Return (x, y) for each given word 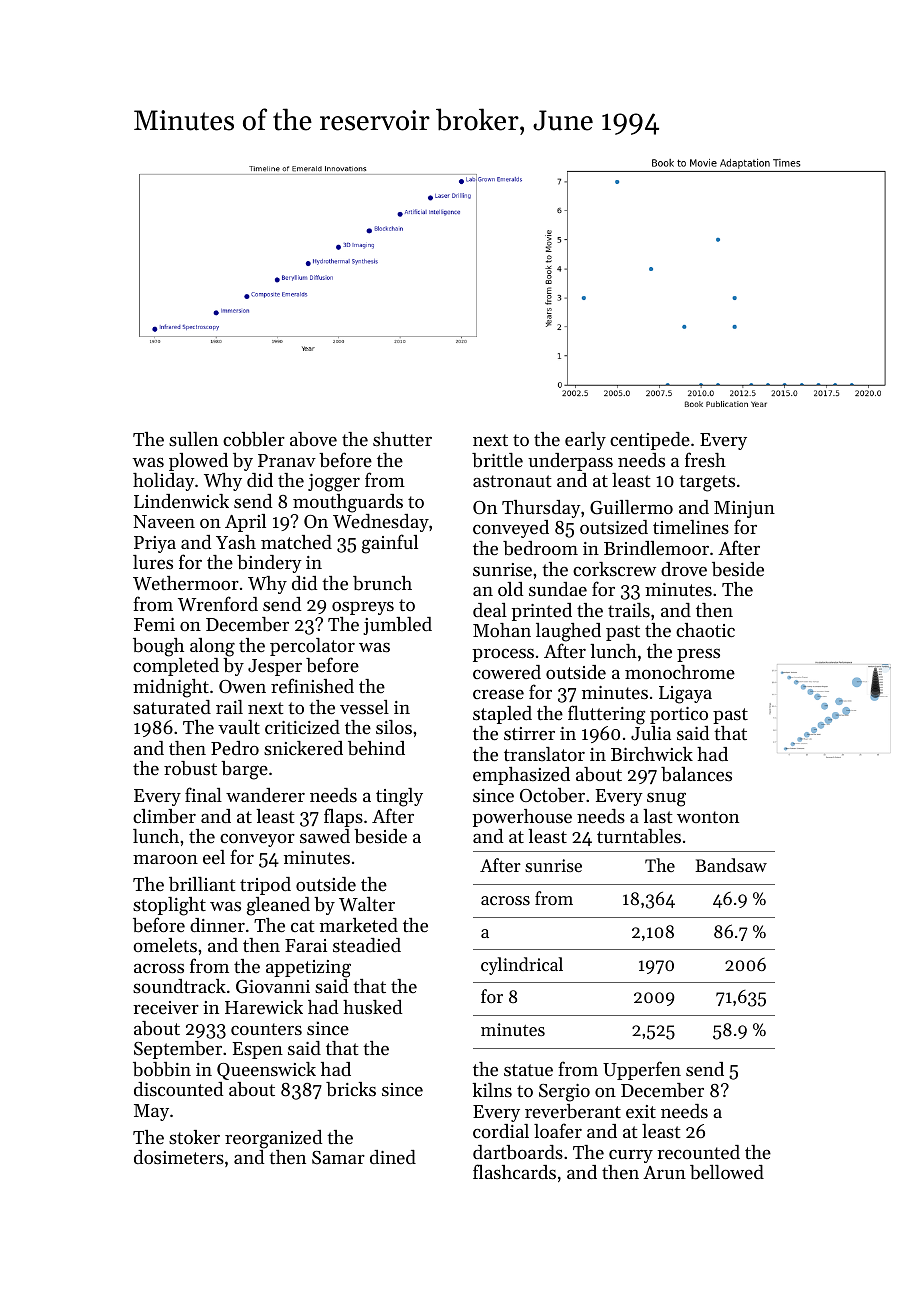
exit (641, 1111)
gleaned (278, 906)
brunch (382, 583)
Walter (367, 904)
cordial (501, 1131)
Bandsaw (731, 865)
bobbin (162, 1069)
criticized (302, 727)
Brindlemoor (656, 548)
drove (684, 569)
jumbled (397, 626)
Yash (236, 542)
